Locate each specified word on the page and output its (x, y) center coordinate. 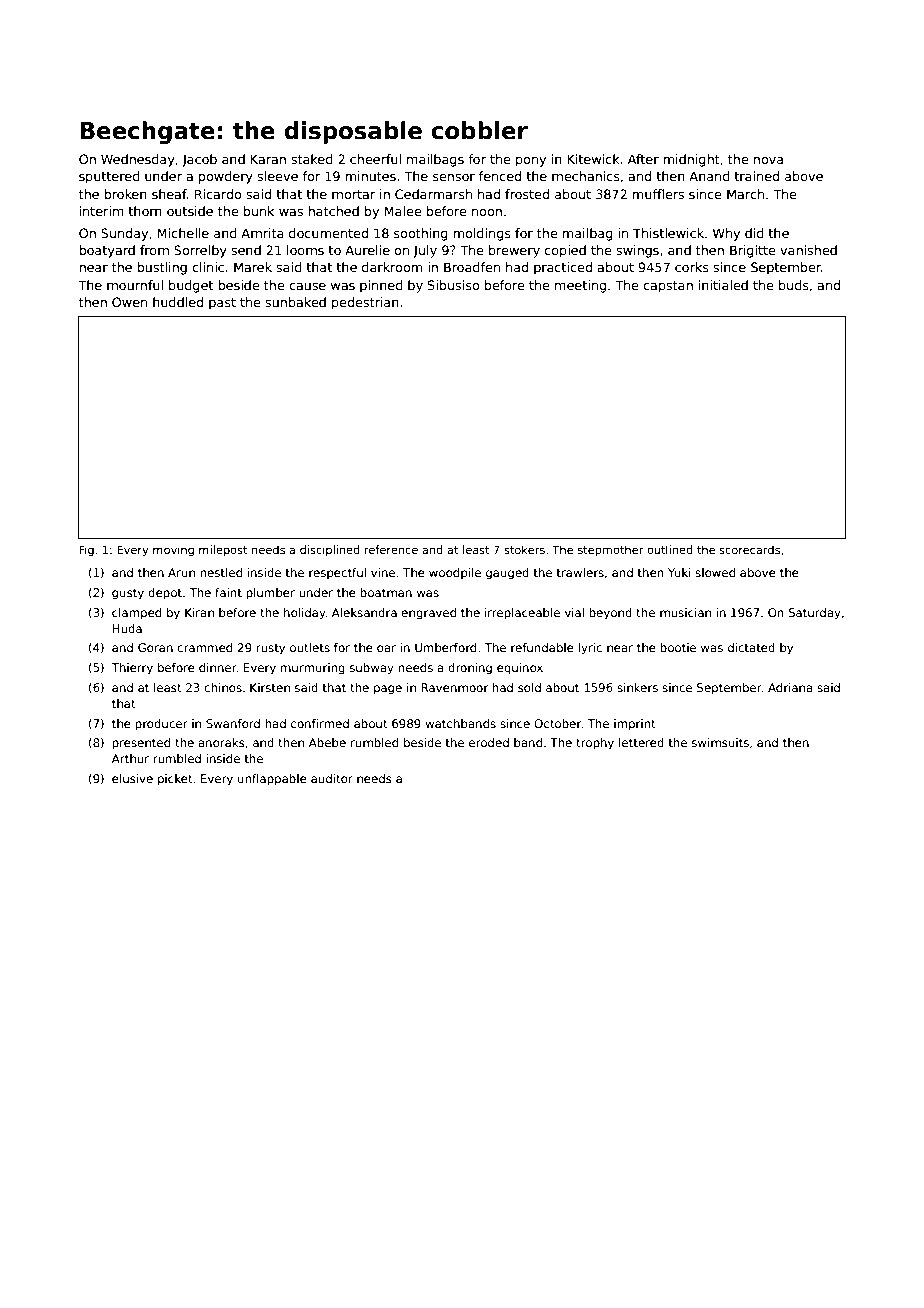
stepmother (610, 550)
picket (175, 780)
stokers (524, 549)
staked (312, 159)
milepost (223, 551)
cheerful (375, 159)
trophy (595, 744)
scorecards (749, 549)
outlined (670, 549)
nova (768, 160)
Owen (129, 302)
